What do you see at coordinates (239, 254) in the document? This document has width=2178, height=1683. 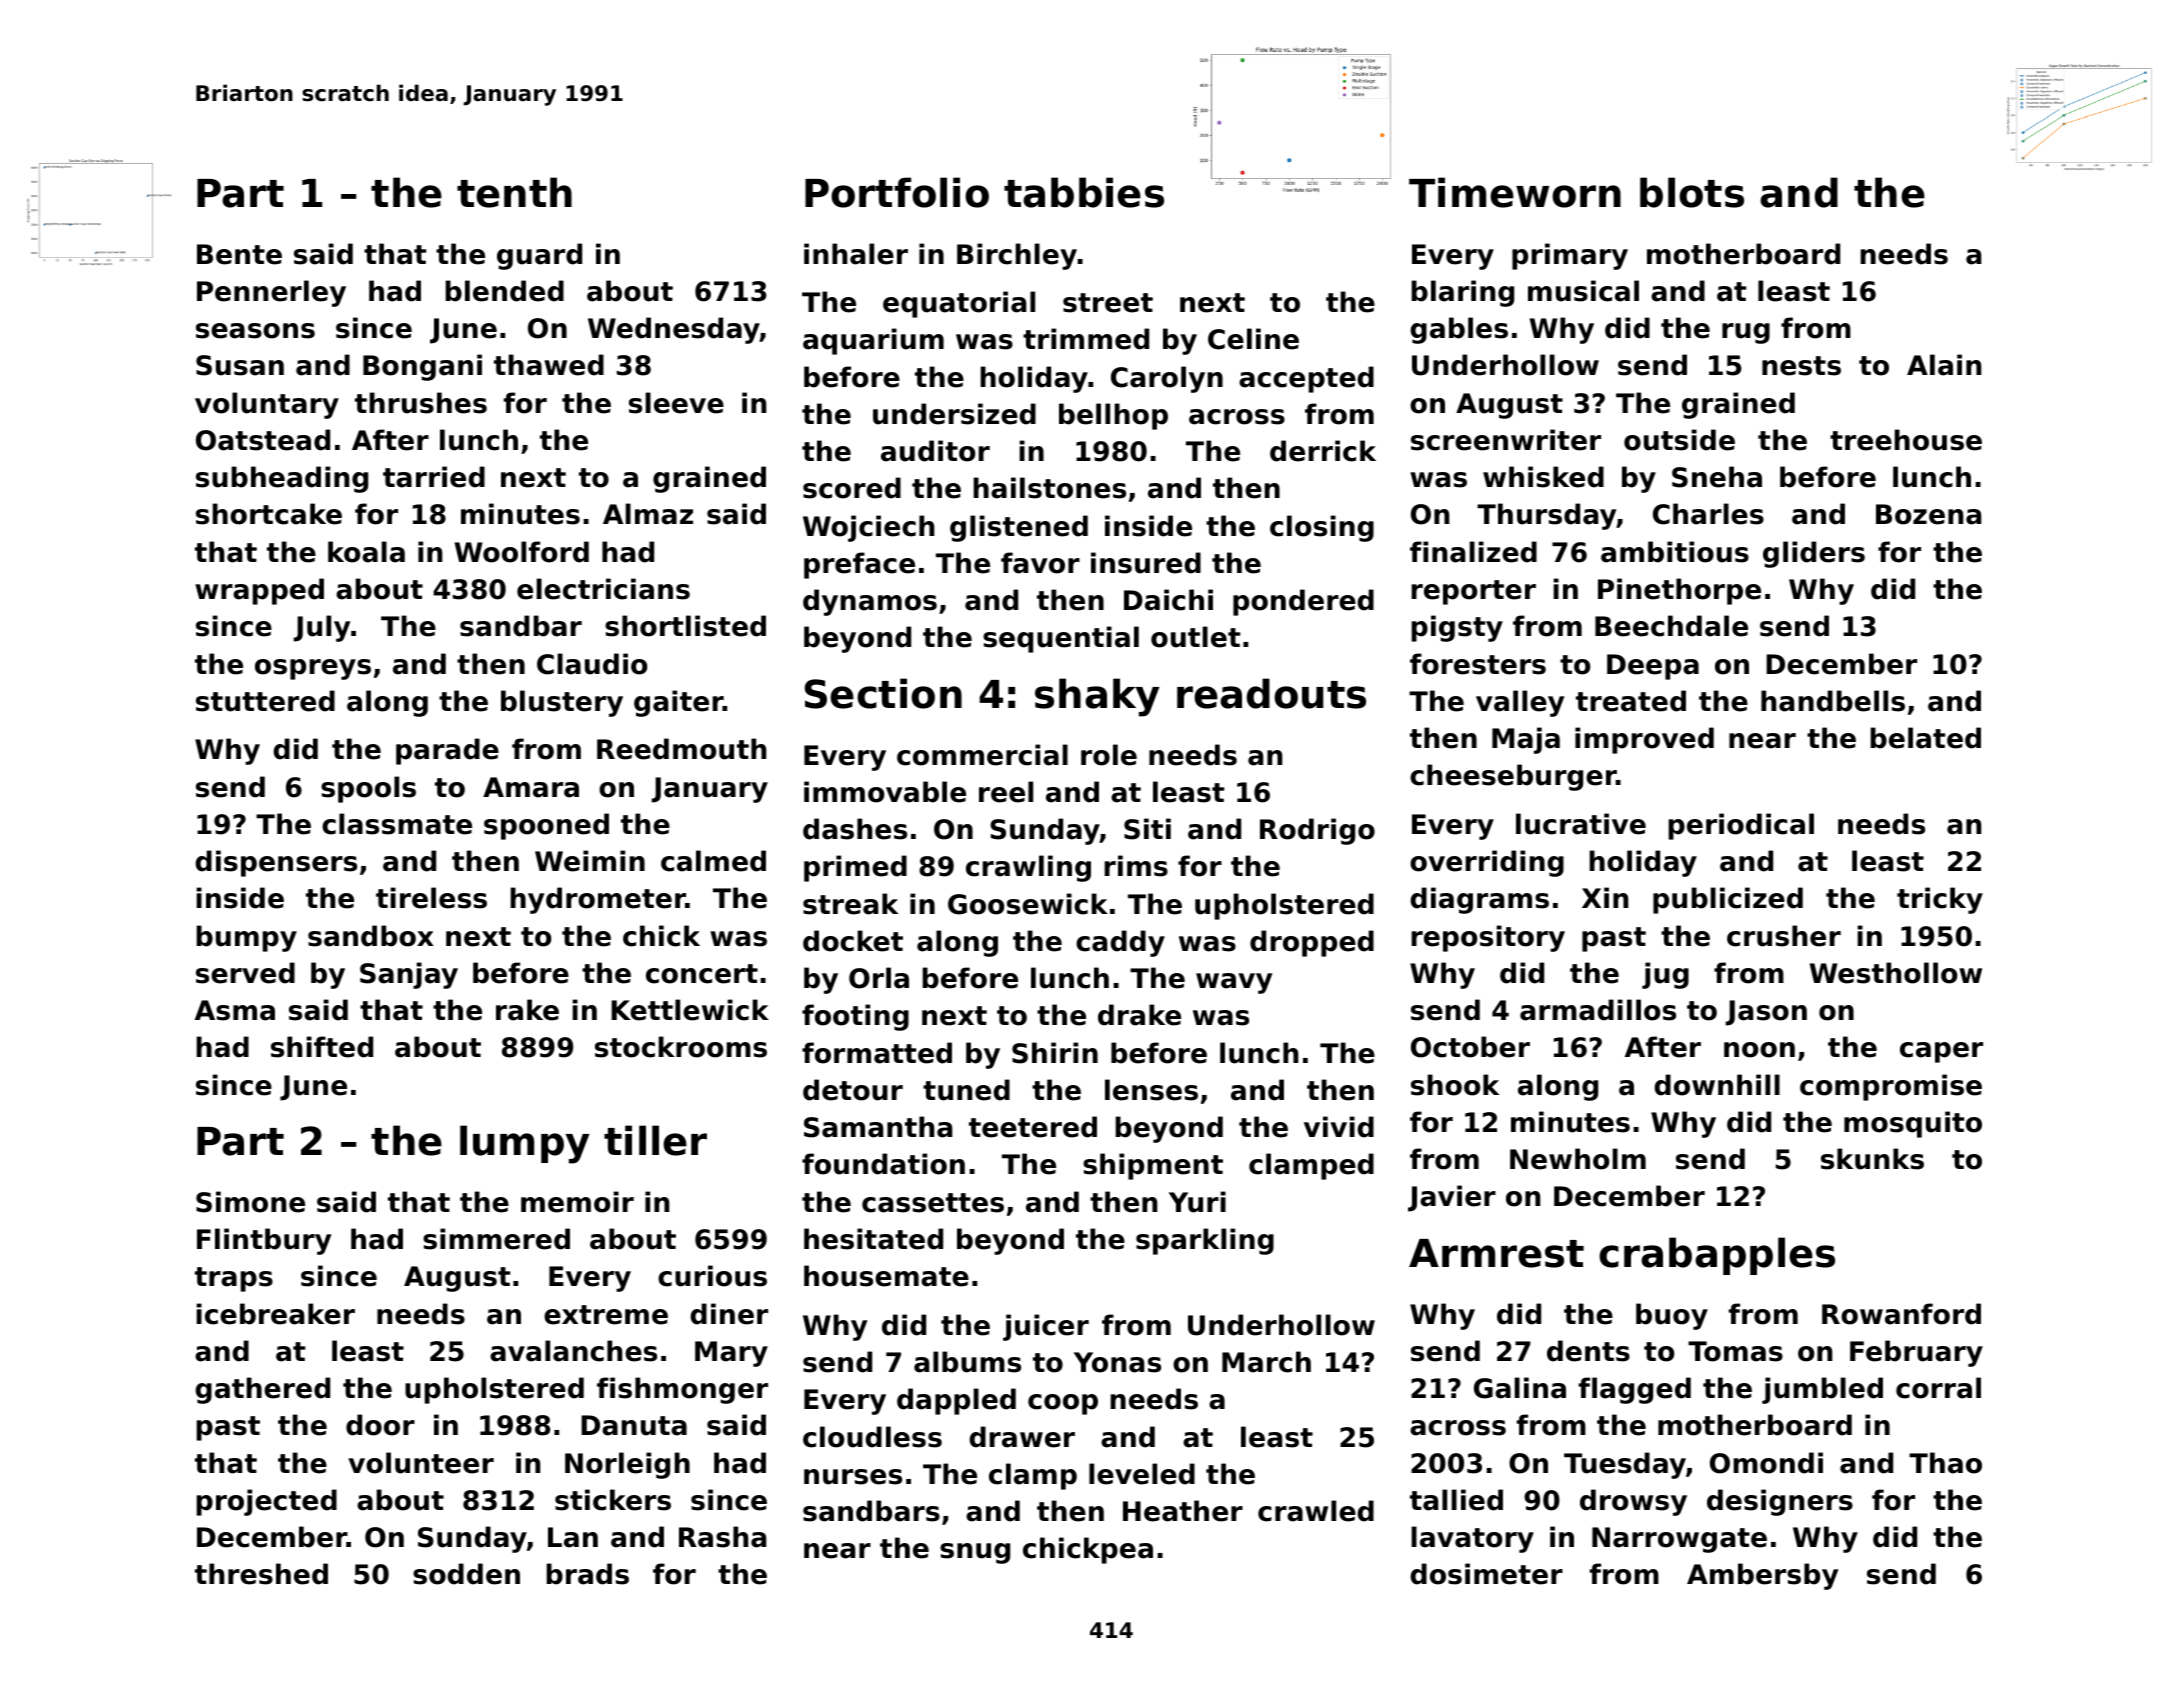 I see `Bente` at bounding box center [239, 254].
